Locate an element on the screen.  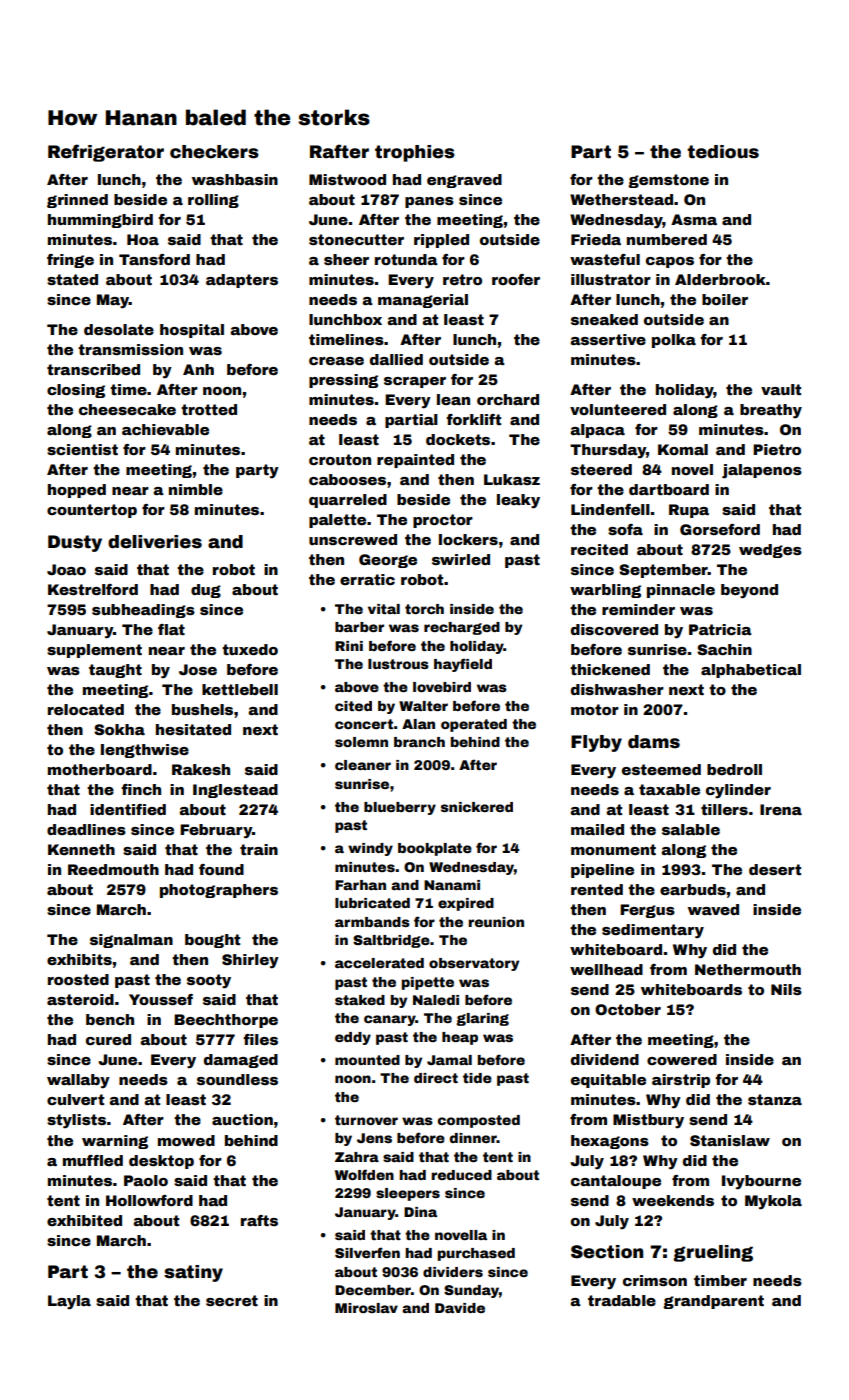
forklift is located at coordinates (473, 419).
